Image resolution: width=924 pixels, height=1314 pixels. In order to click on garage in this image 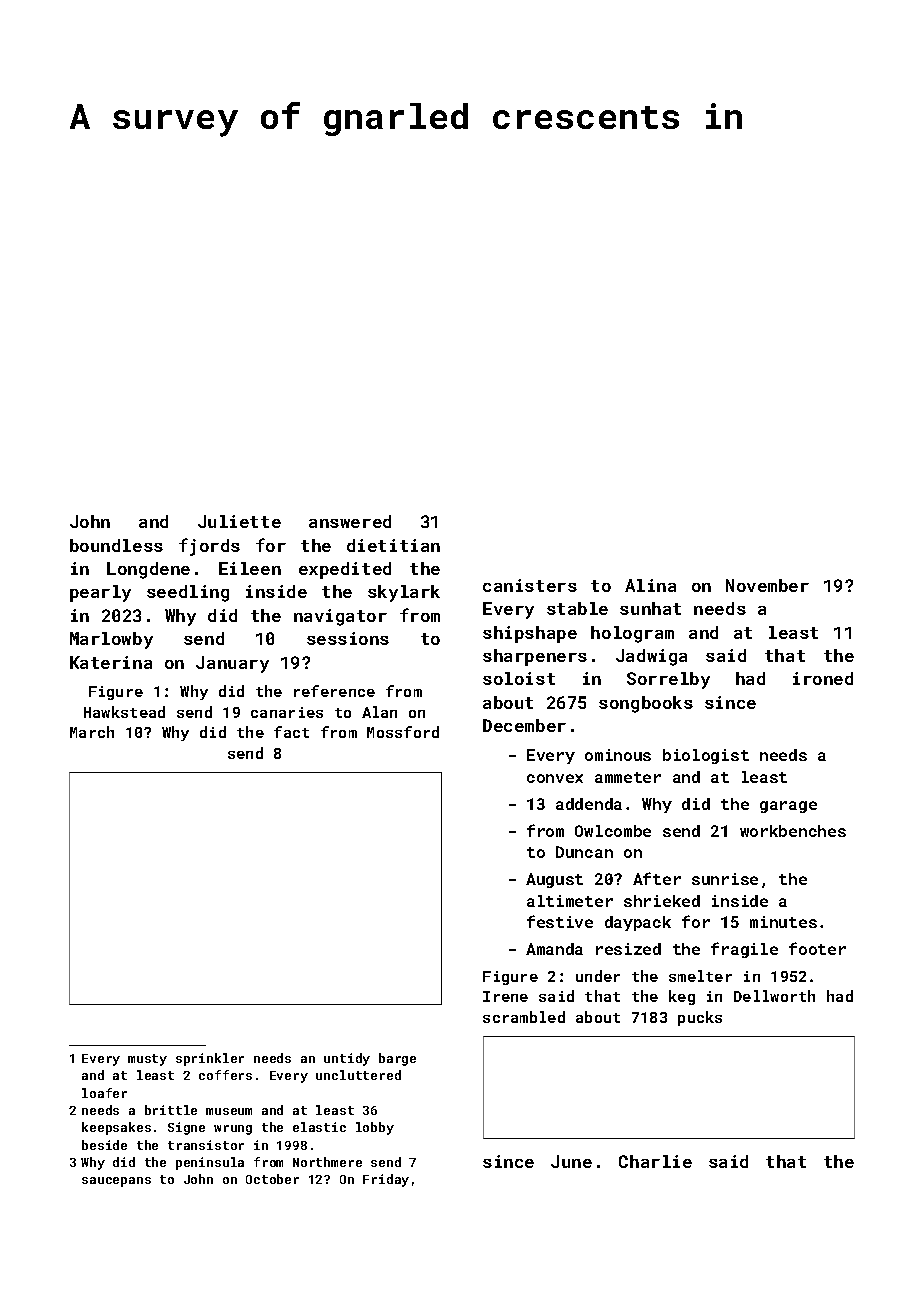, I will do `click(788, 807)`.
